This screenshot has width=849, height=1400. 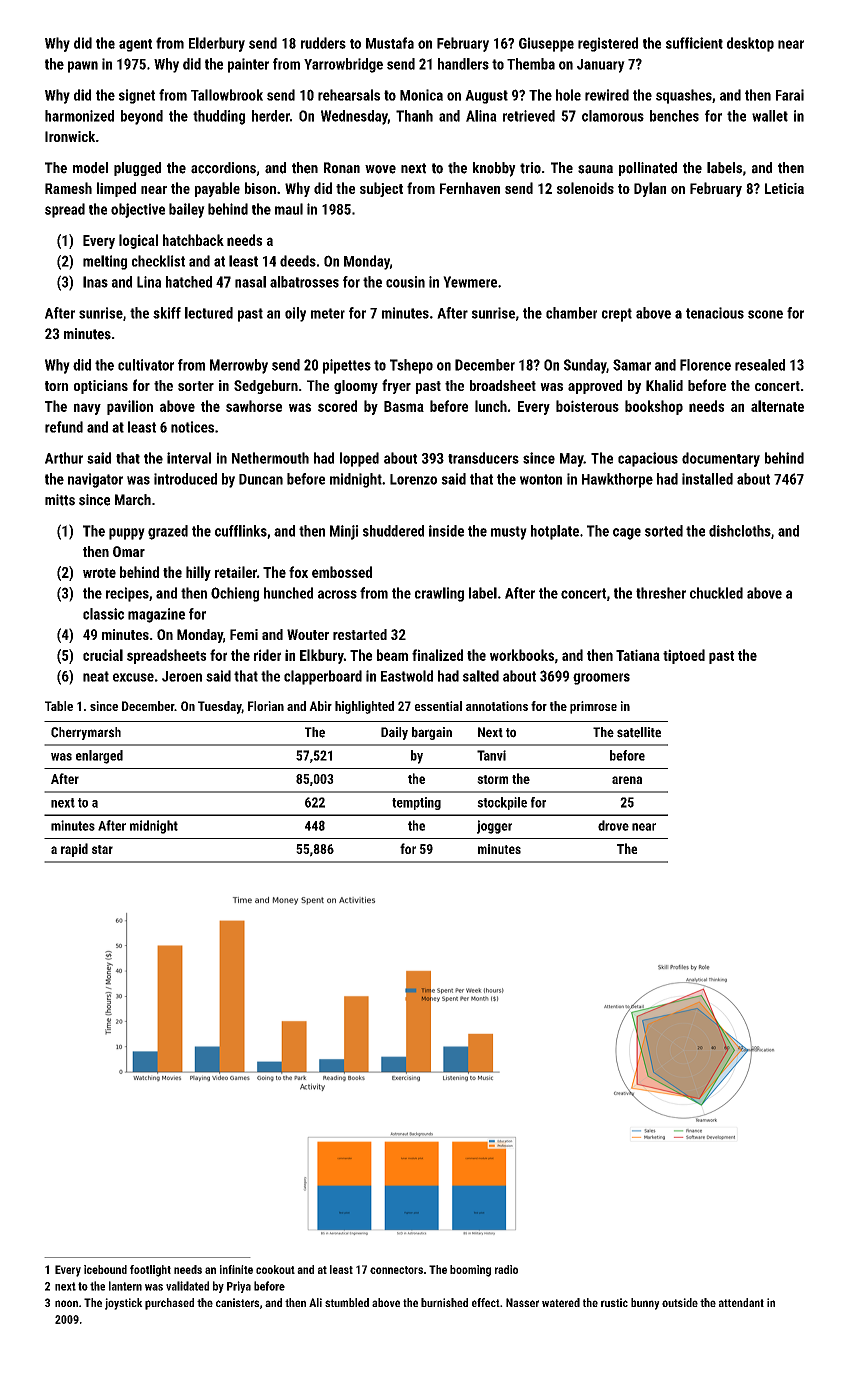 What do you see at coordinates (531, 64) in the screenshot?
I see `Themba` at bounding box center [531, 64].
